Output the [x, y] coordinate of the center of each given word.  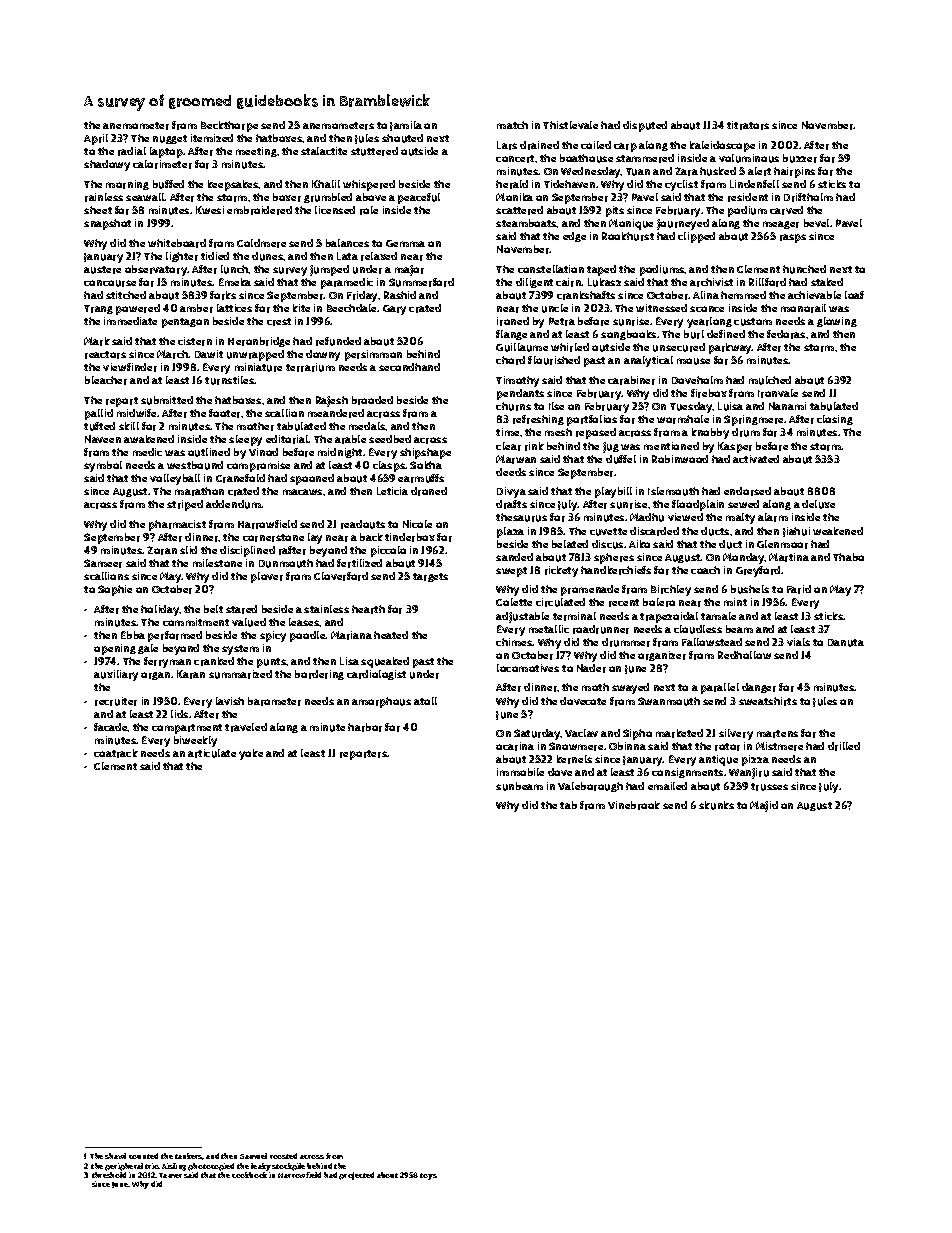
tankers [188, 1156]
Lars [507, 145]
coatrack [116, 753]
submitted [167, 400]
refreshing [538, 420]
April [96, 139]
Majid [764, 806]
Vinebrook [634, 805]
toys [428, 1176]
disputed [645, 126]
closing [835, 420]
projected [356, 1176]
